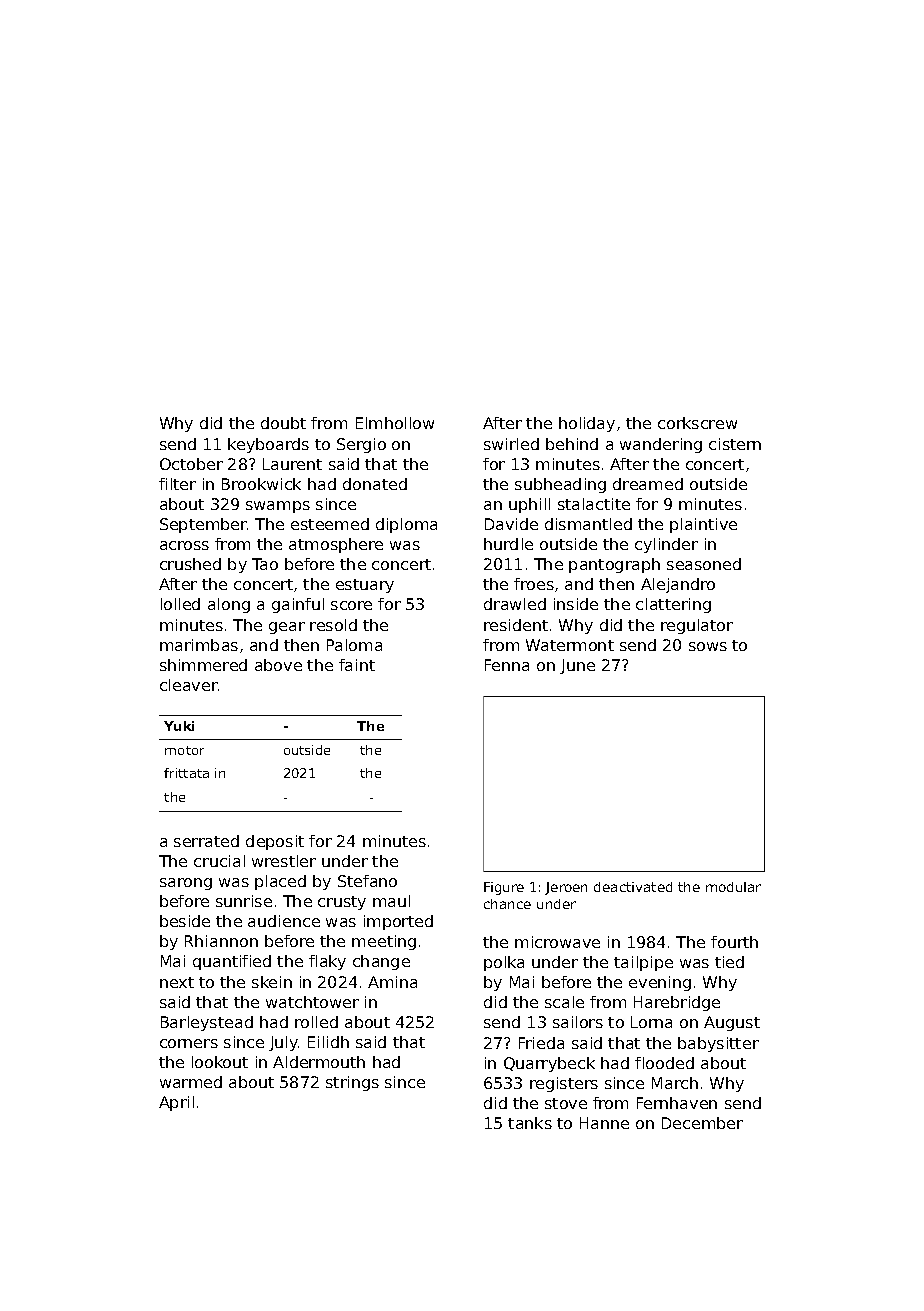 Image resolution: width=924 pixels, height=1311 pixels. I want to click on April, so click(176, 1103).
